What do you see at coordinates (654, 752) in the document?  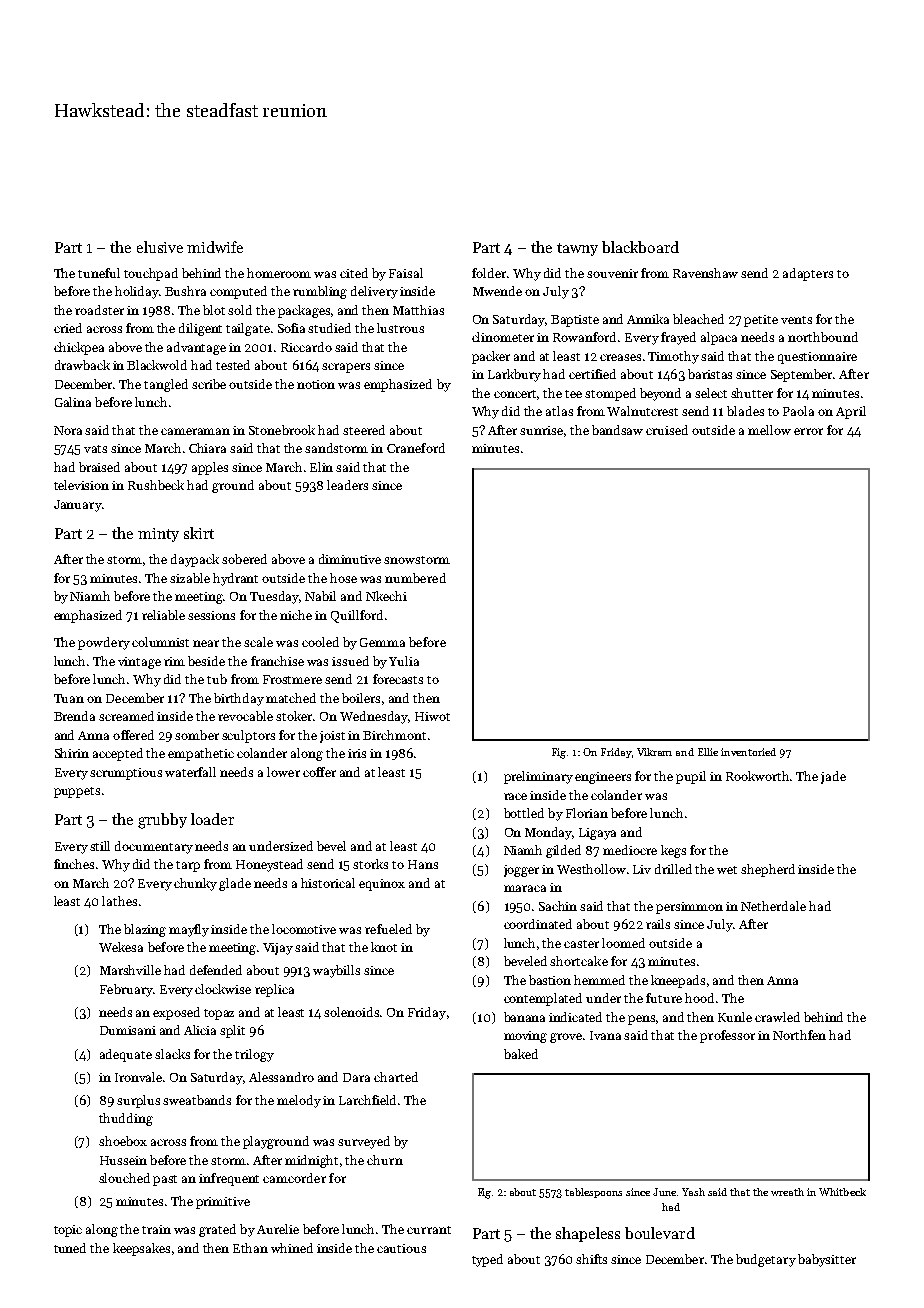 I see `Vikram` at bounding box center [654, 752].
